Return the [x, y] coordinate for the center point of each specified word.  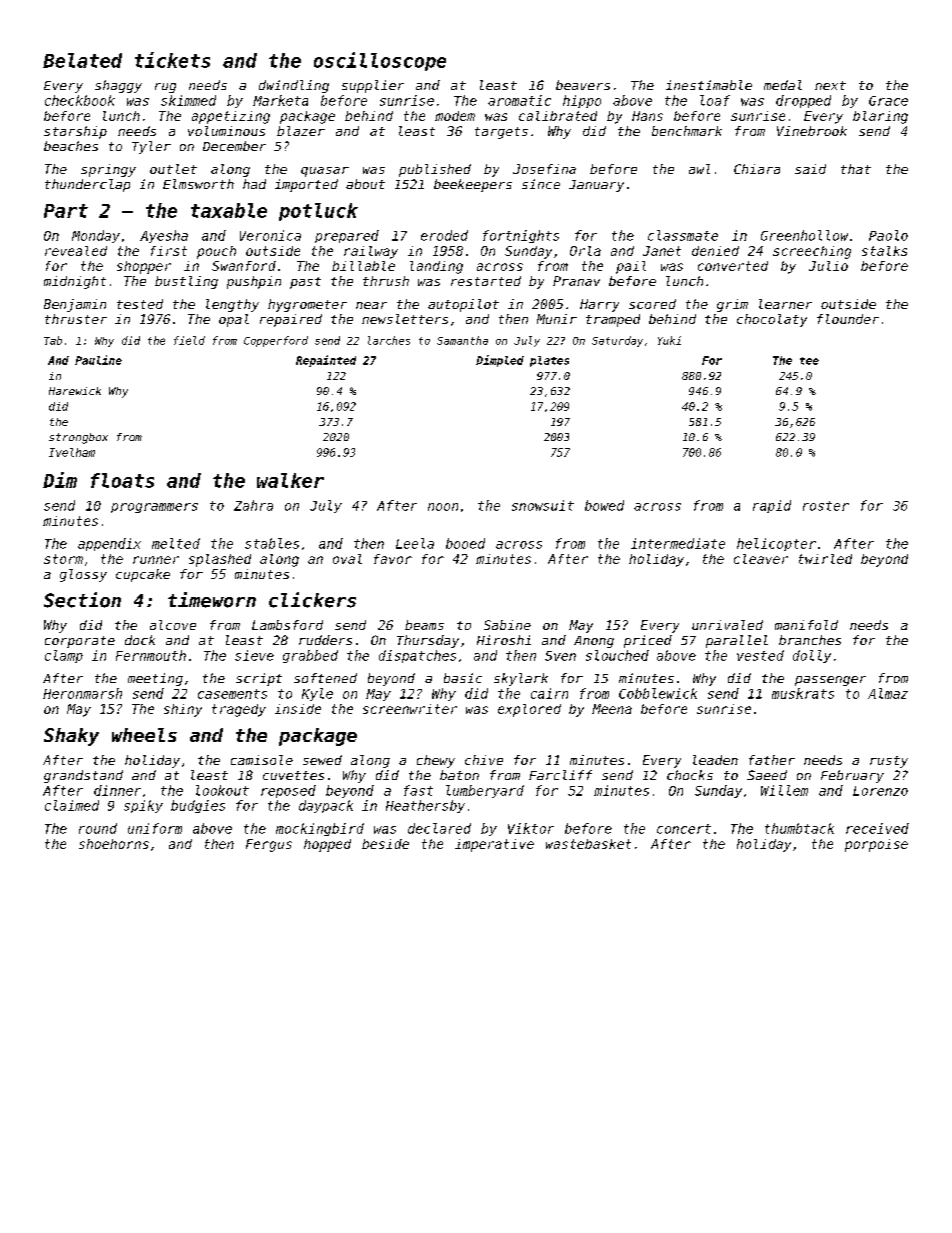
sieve [254, 655]
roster [826, 506]
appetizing [231, 117]
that [856, 169]
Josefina [544, 169]
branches [810, 640]
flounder [848, 319]
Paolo [888, 235]
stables [272, 543]
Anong [594, 642]
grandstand [83, 776]
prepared [347, 236]
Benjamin [75, 305]
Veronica [270, 235]
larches [389, 340]
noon [443, 507]
